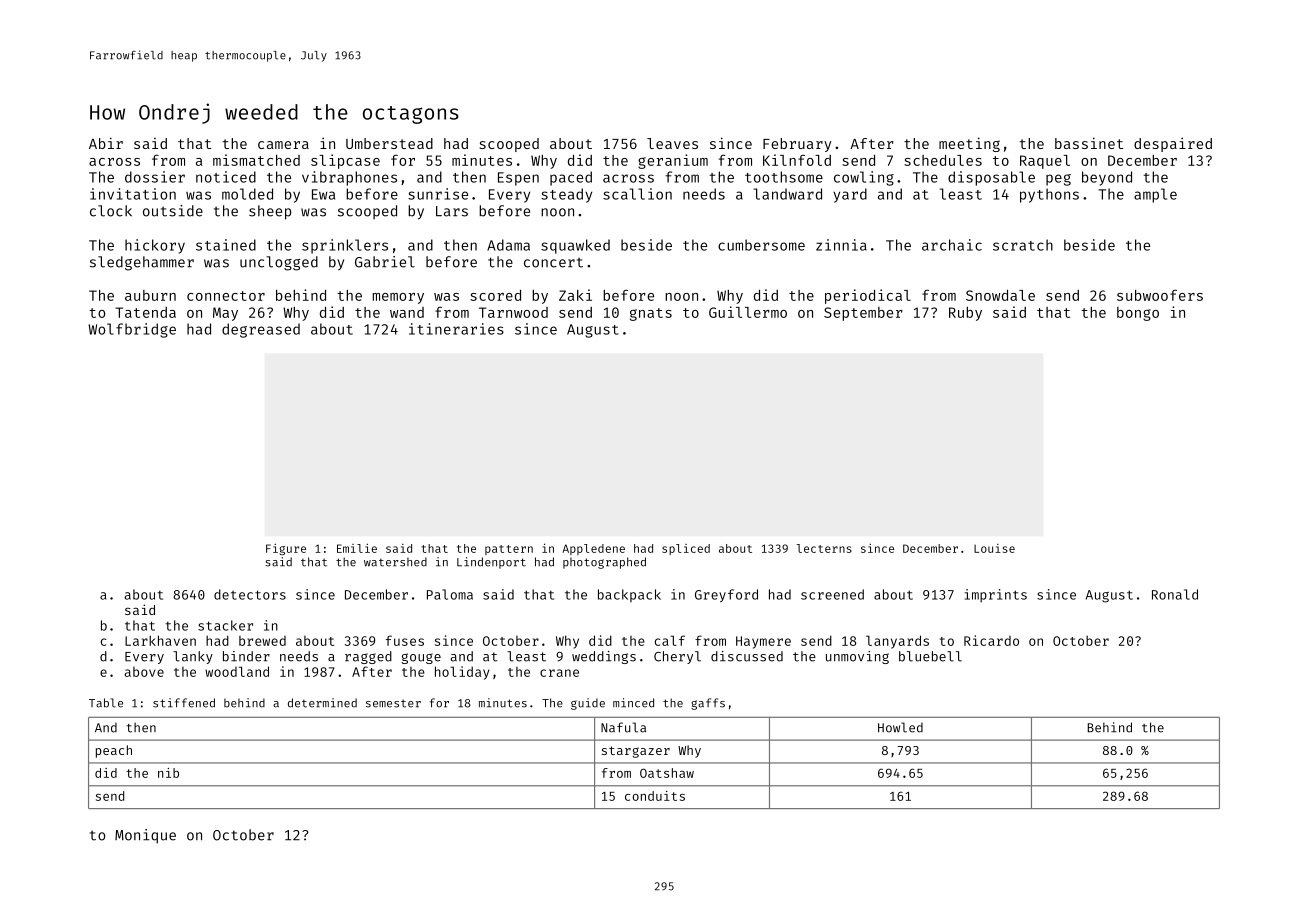  I want to click on camera, so click(283, 145).
